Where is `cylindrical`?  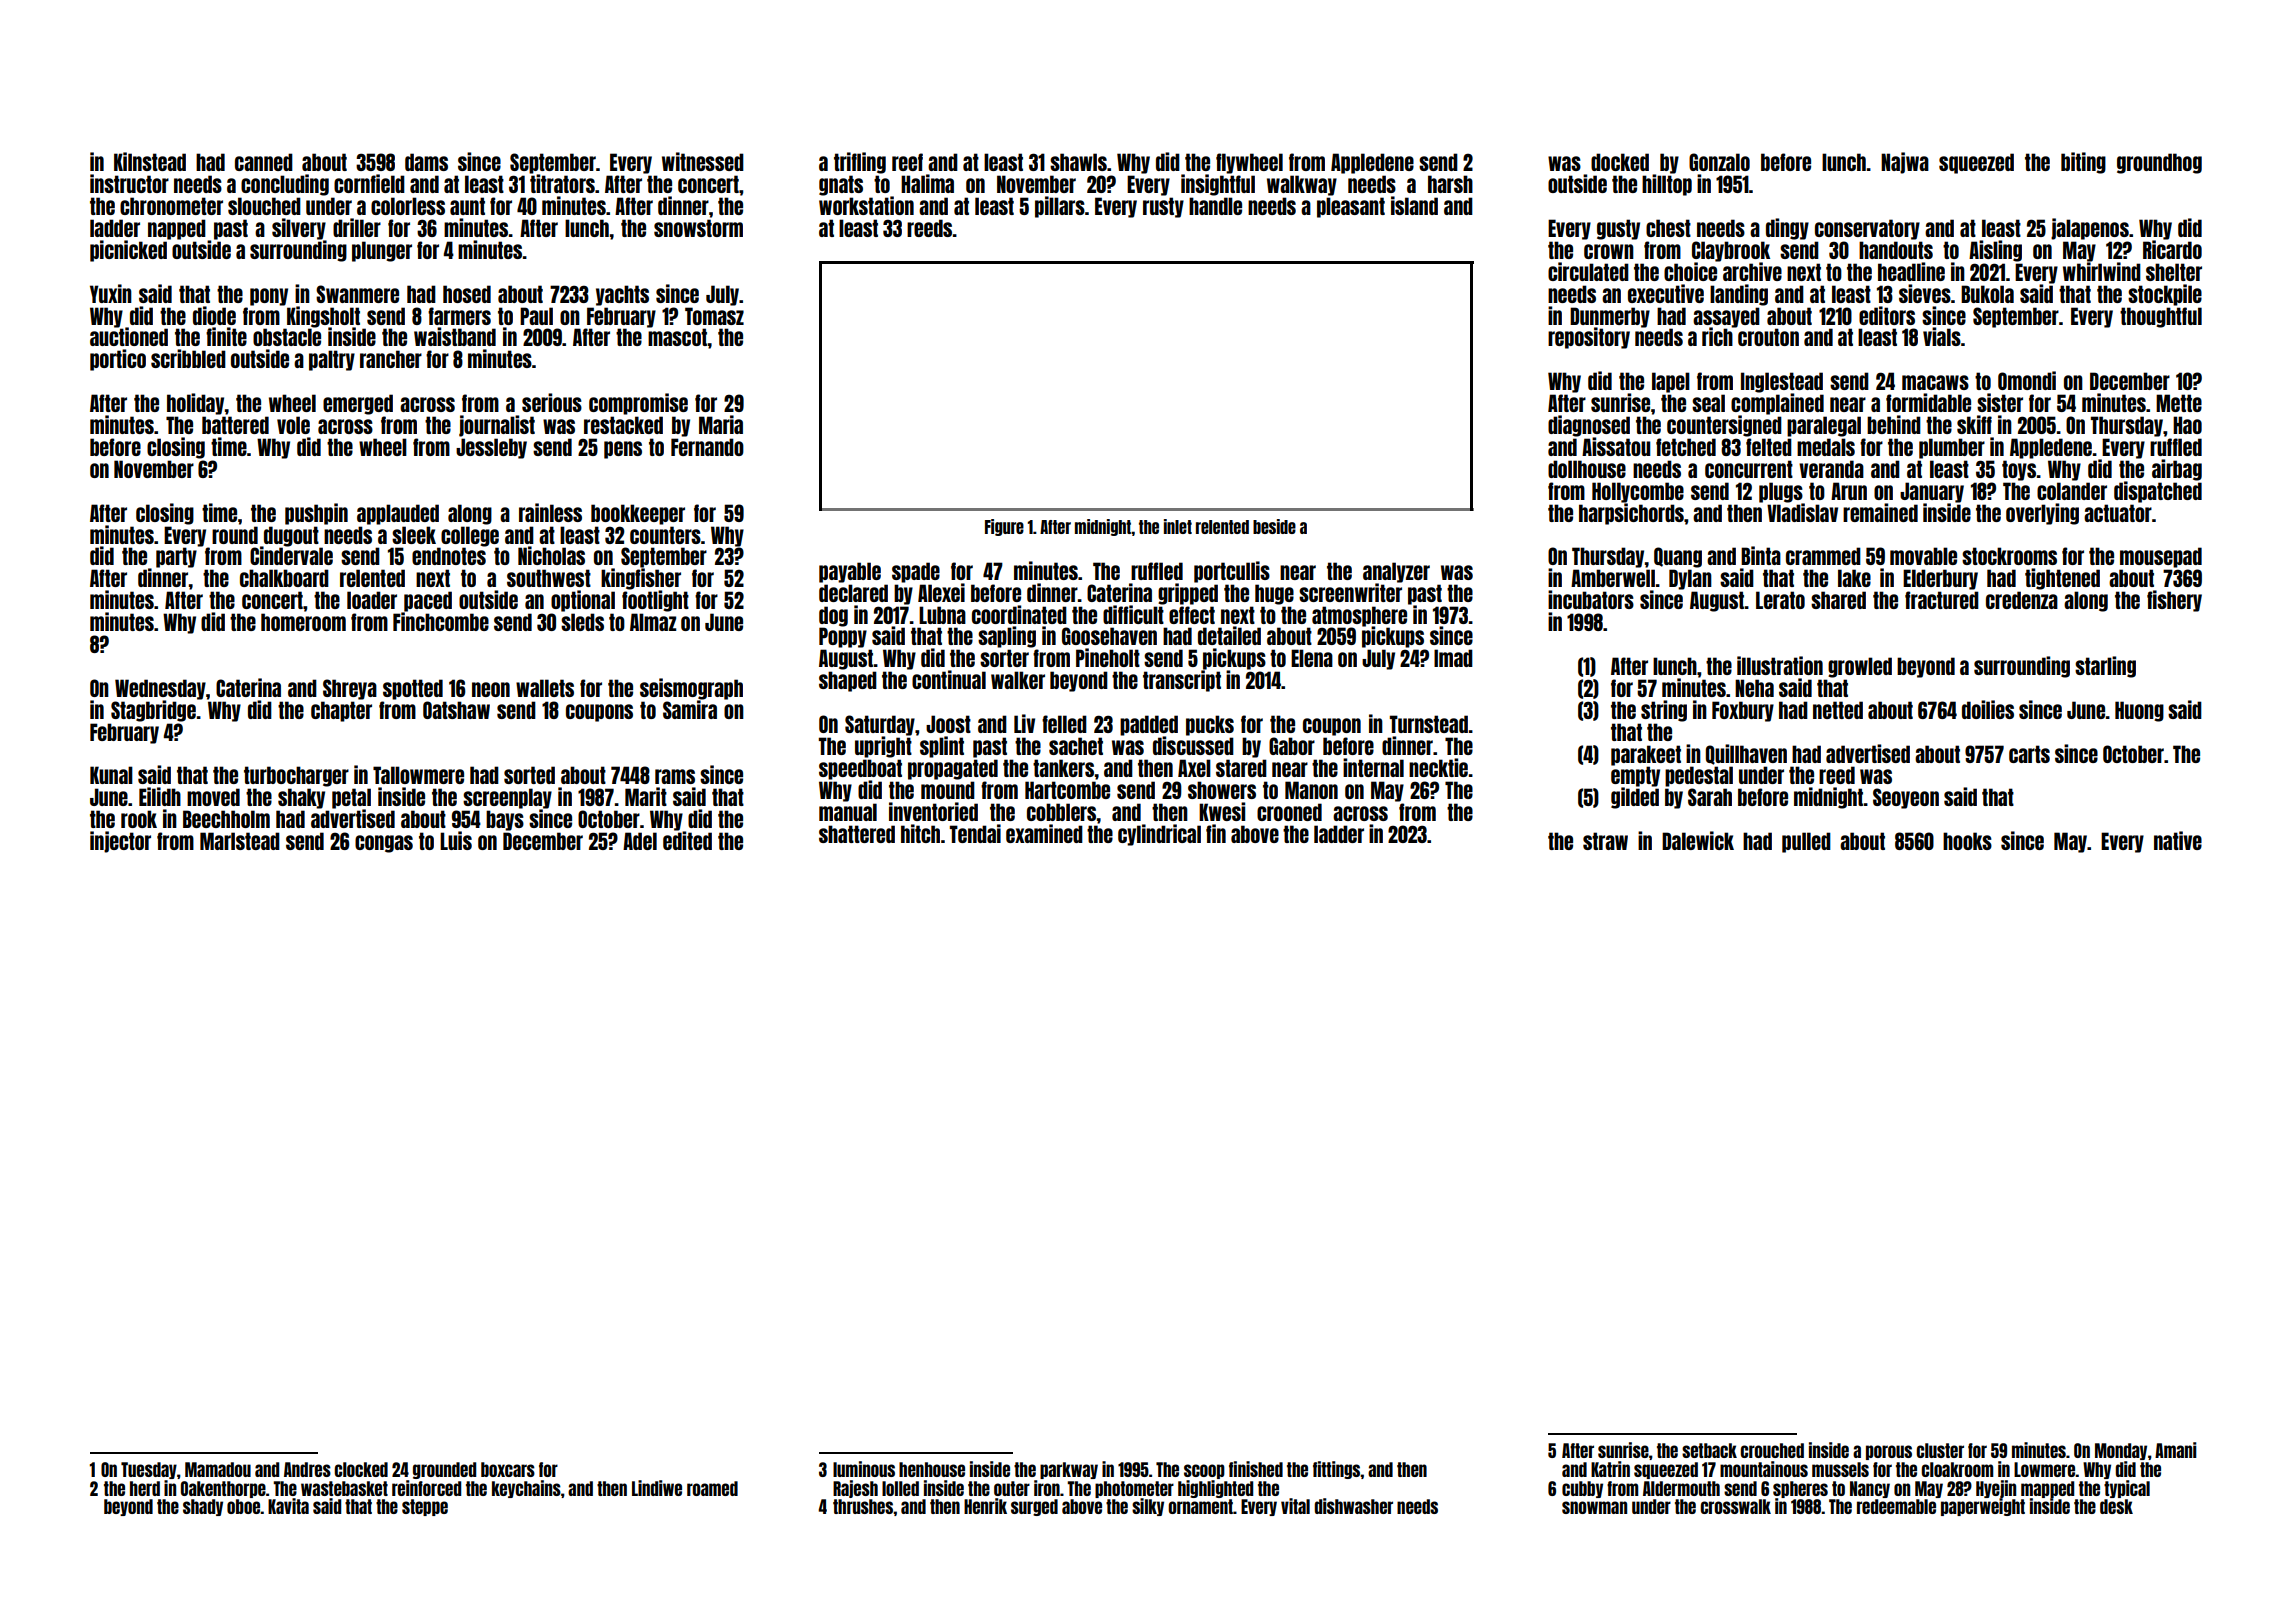 cylindrical is located at coordinates (1159, 835).
